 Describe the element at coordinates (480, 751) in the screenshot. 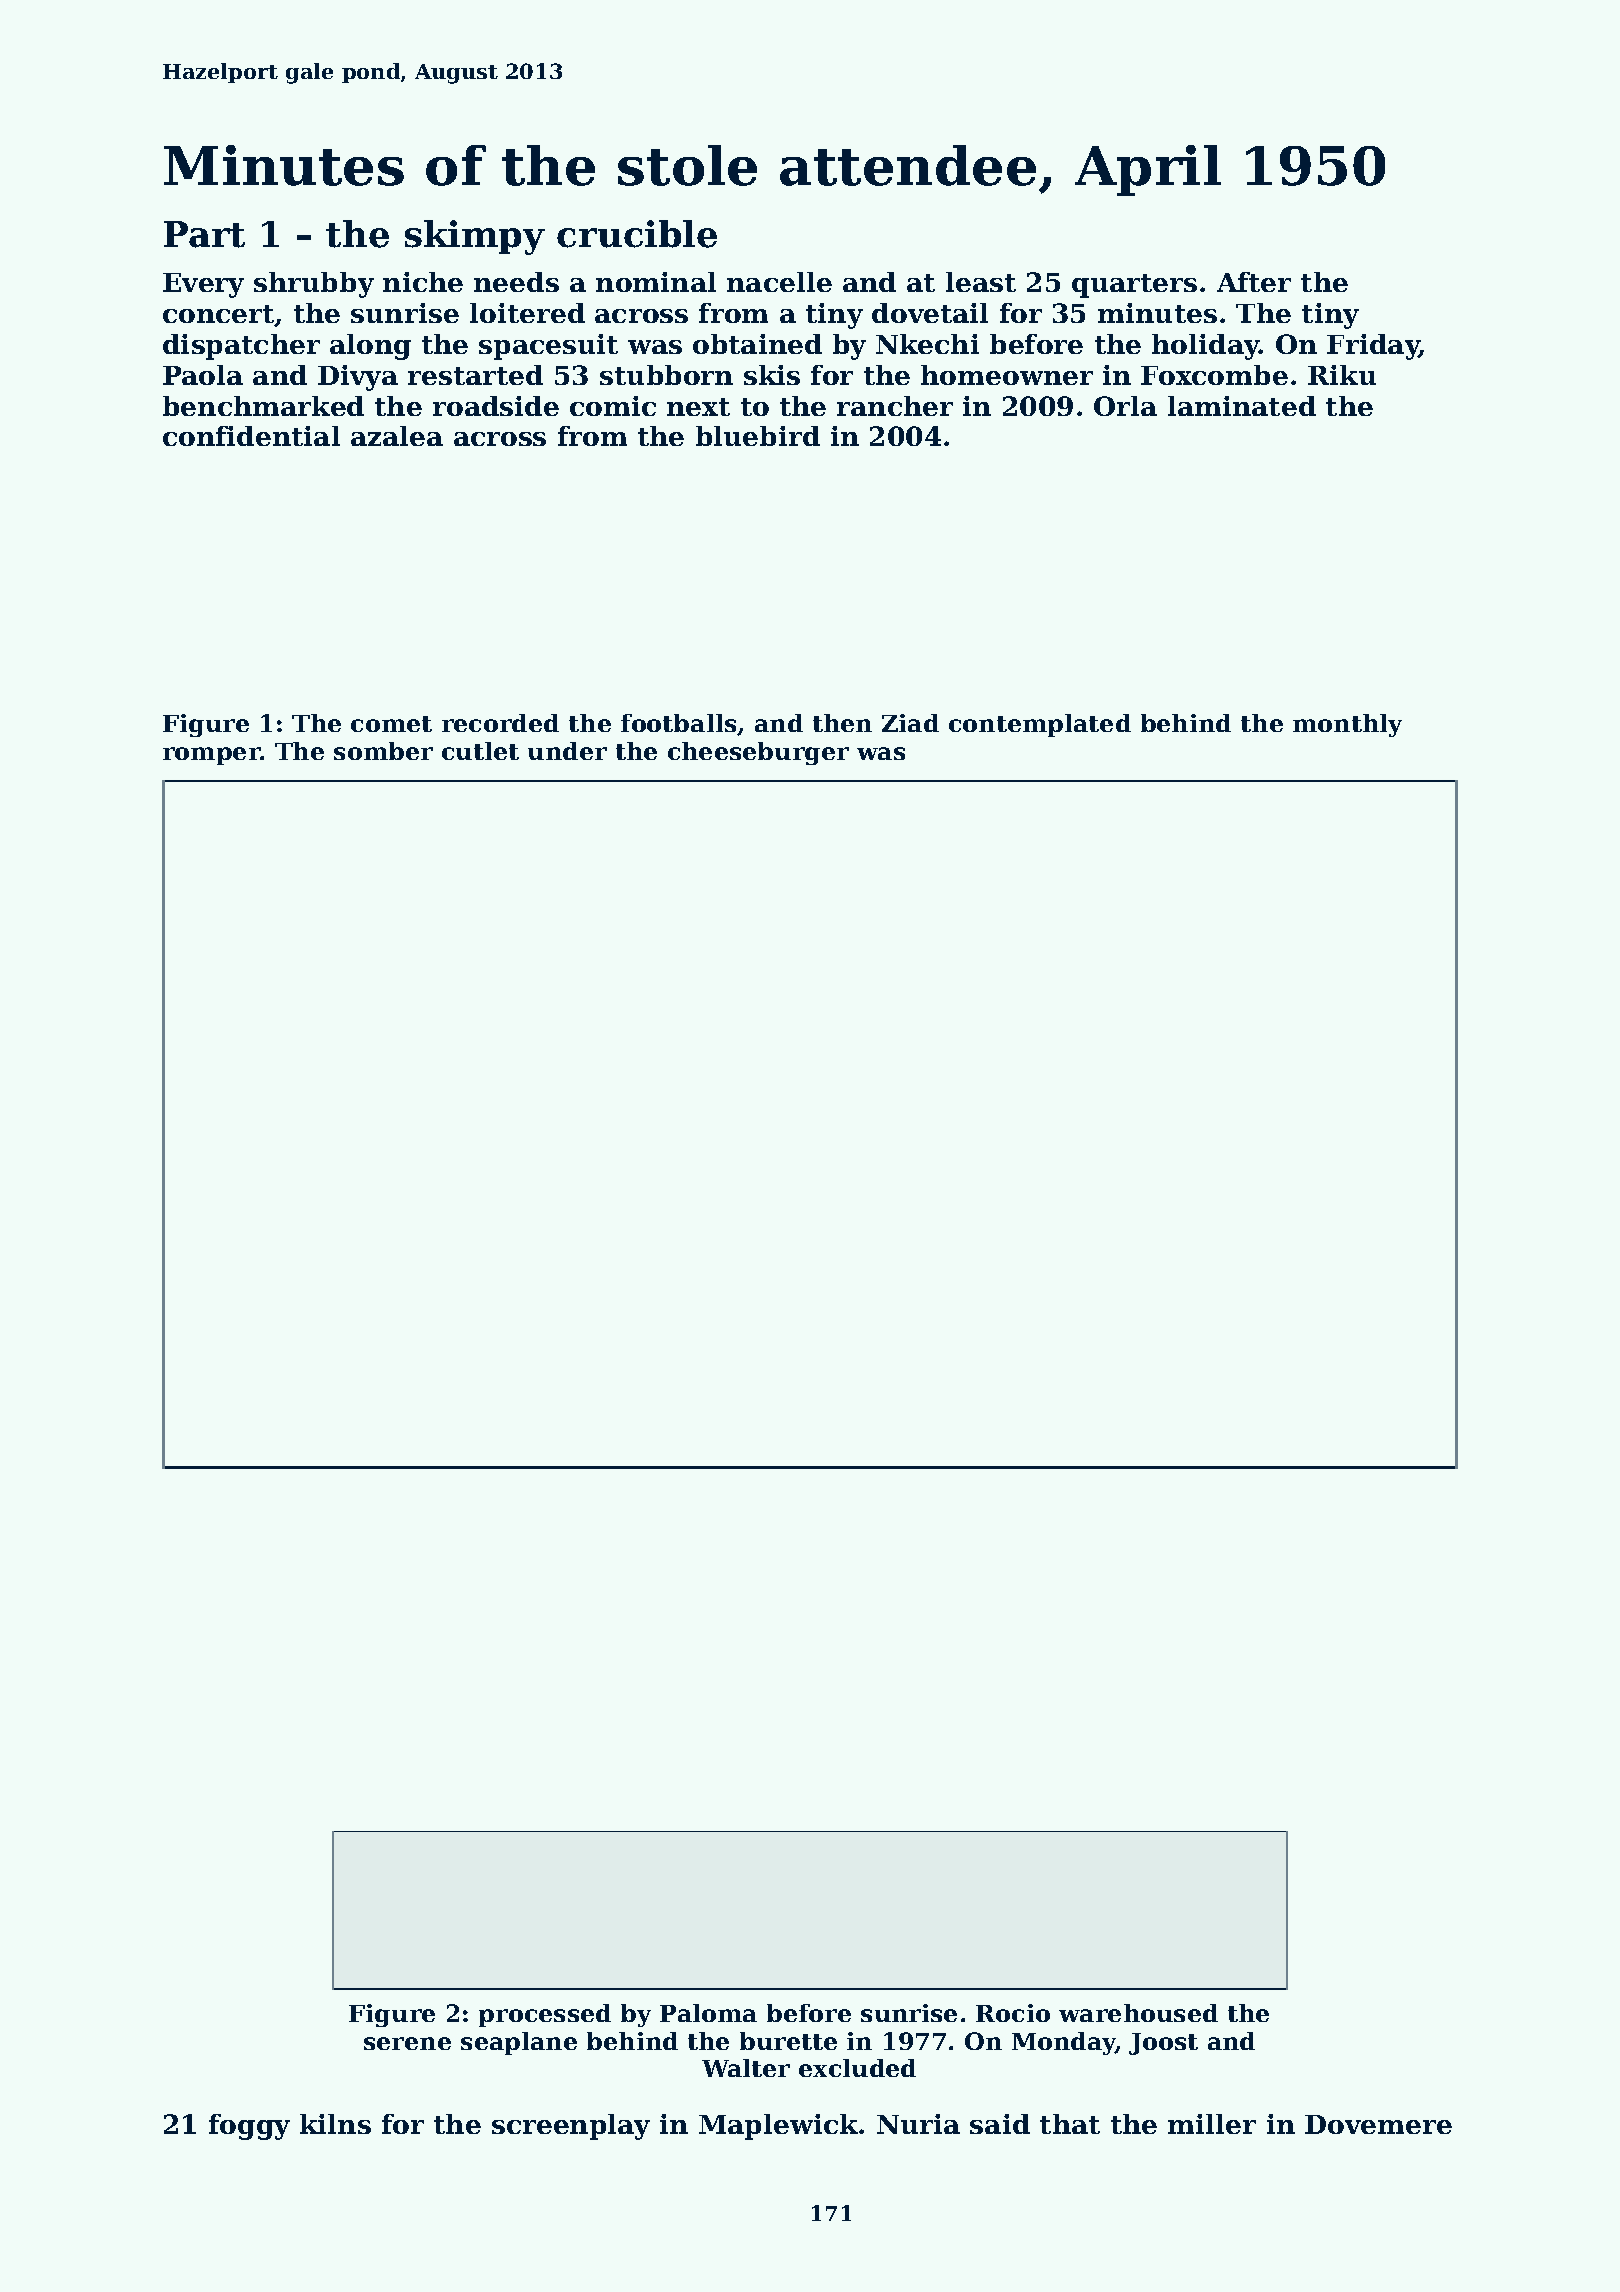

I see `cutlet` at that location.
